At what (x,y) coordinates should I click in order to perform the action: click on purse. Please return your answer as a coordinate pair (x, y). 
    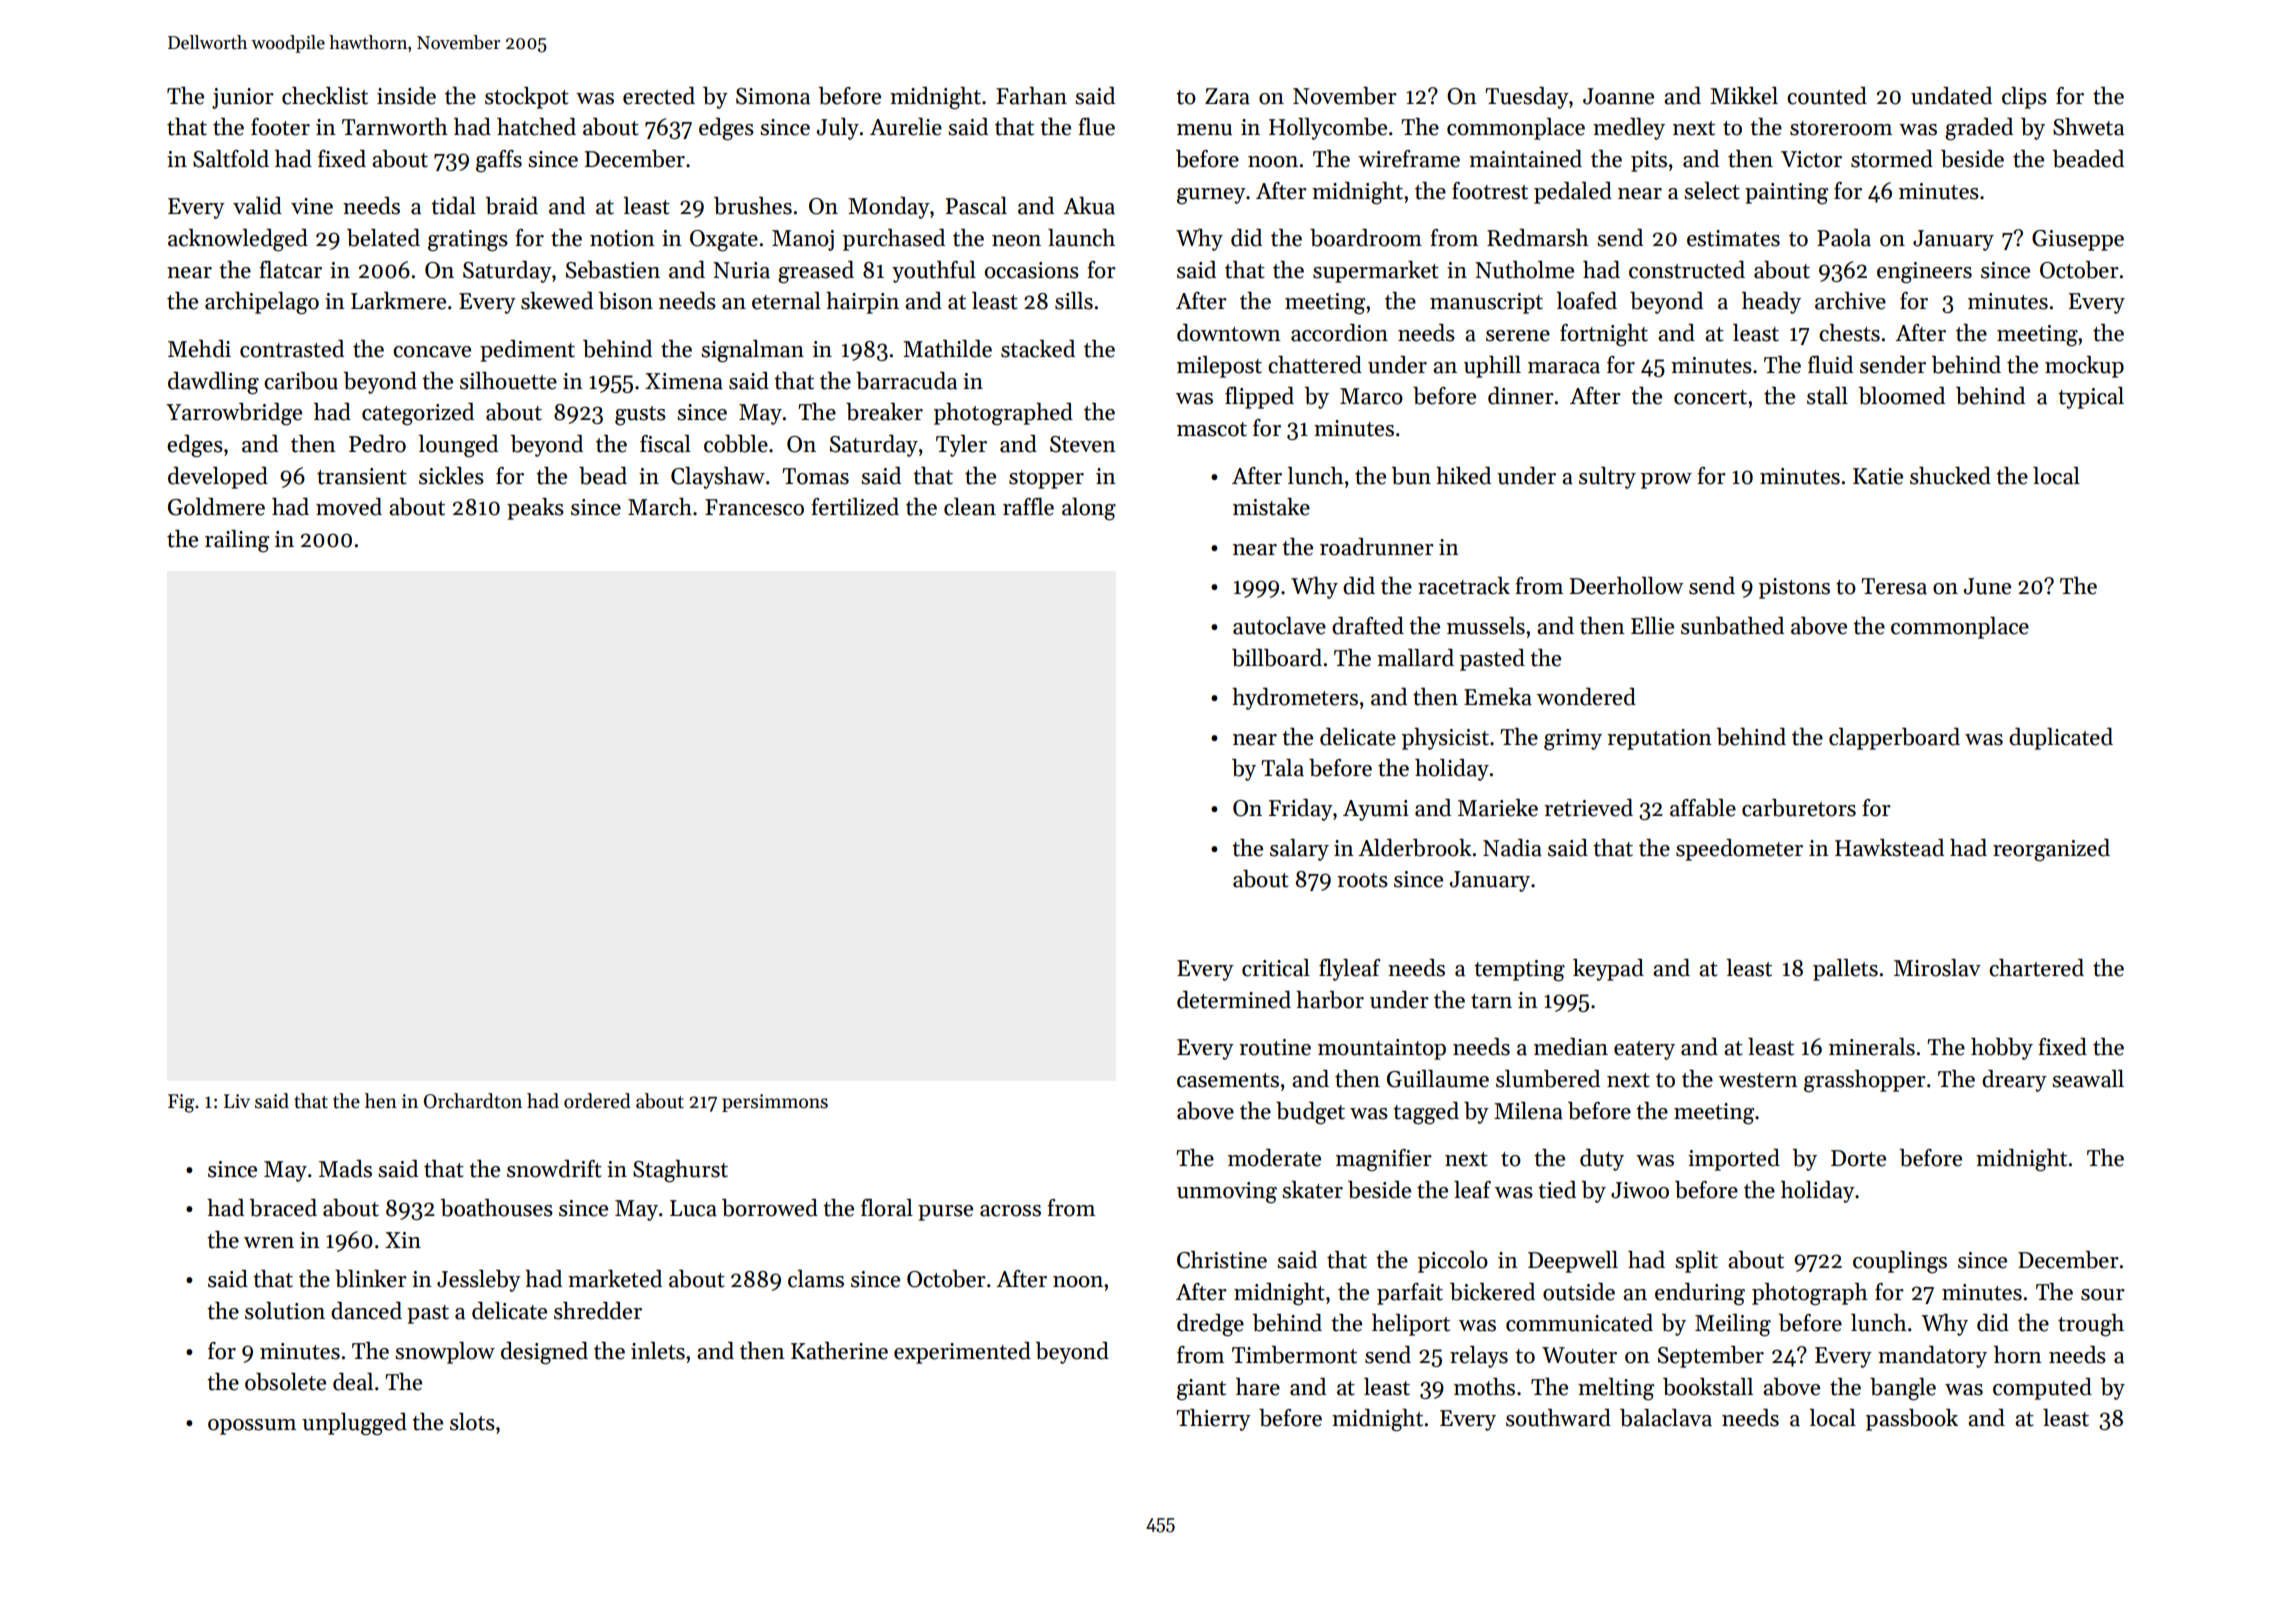
    Looking at the image, I should click on (945, 1213).
